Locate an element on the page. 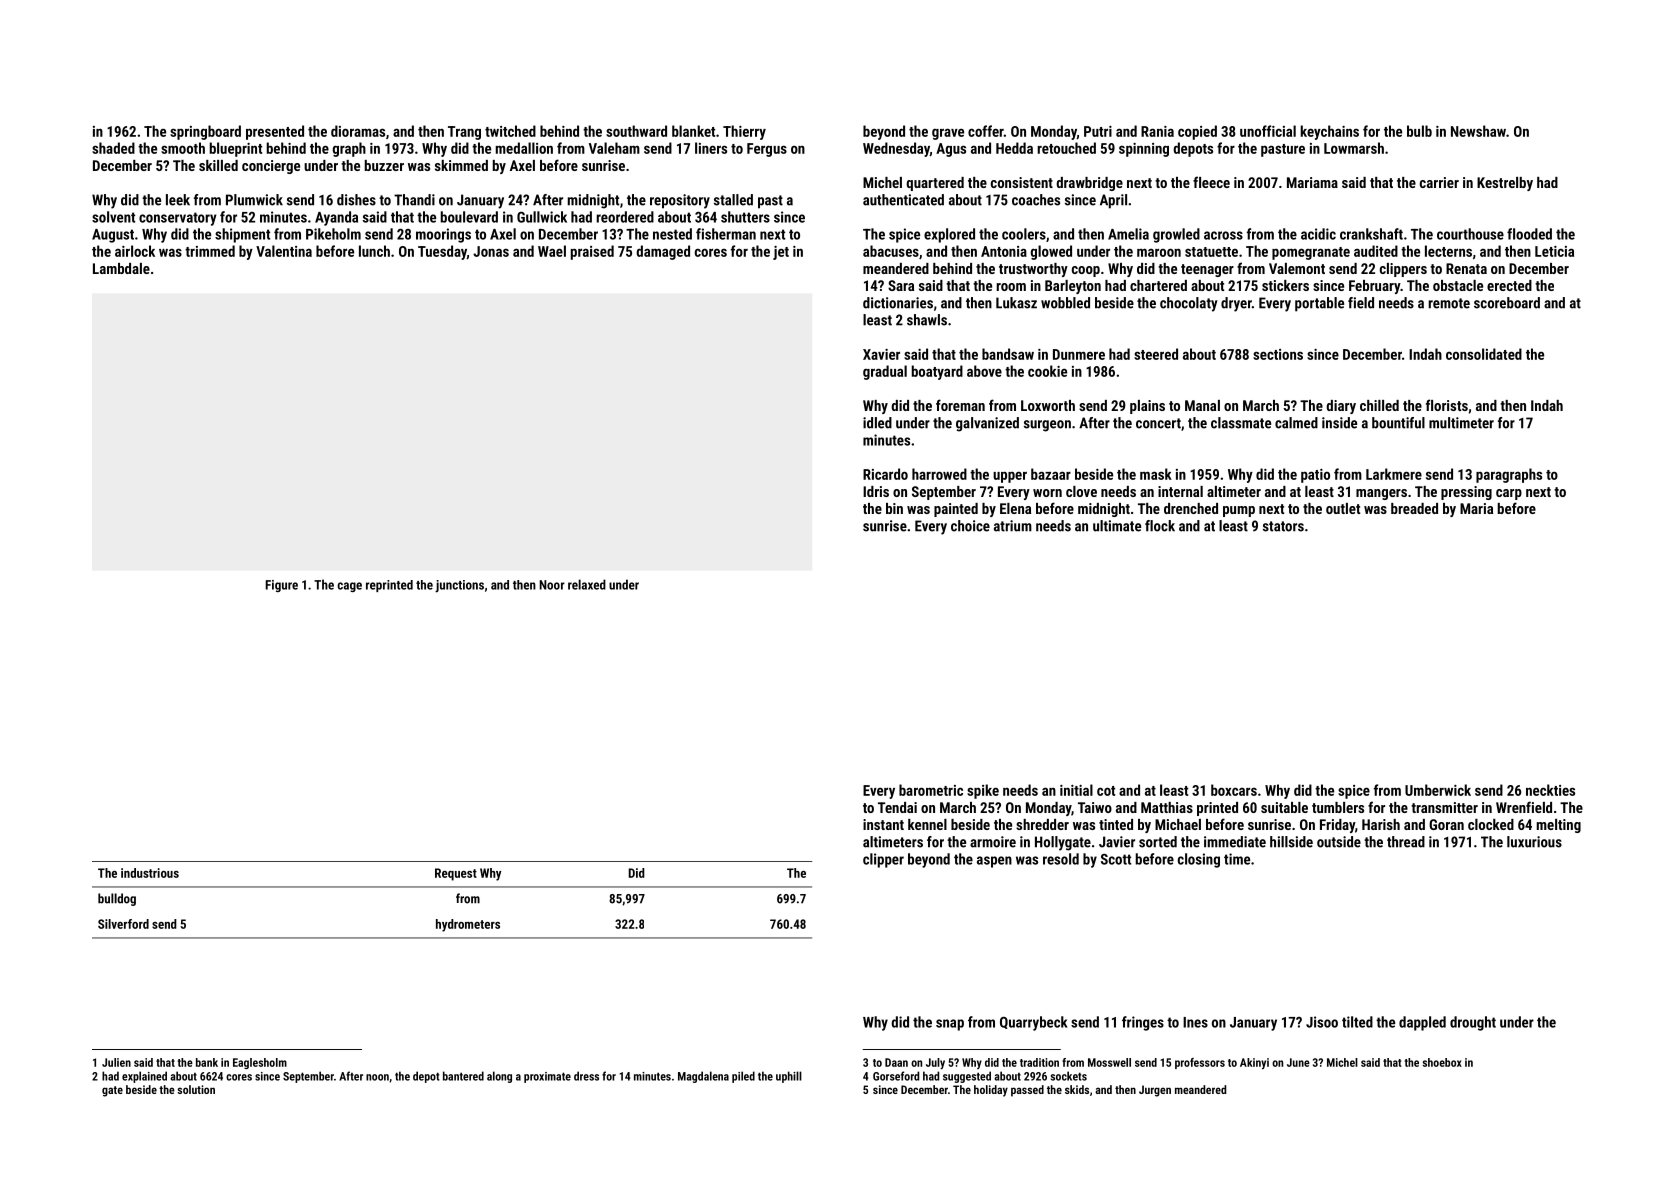  Jurgen is located at coordinates (1155, 1091).
